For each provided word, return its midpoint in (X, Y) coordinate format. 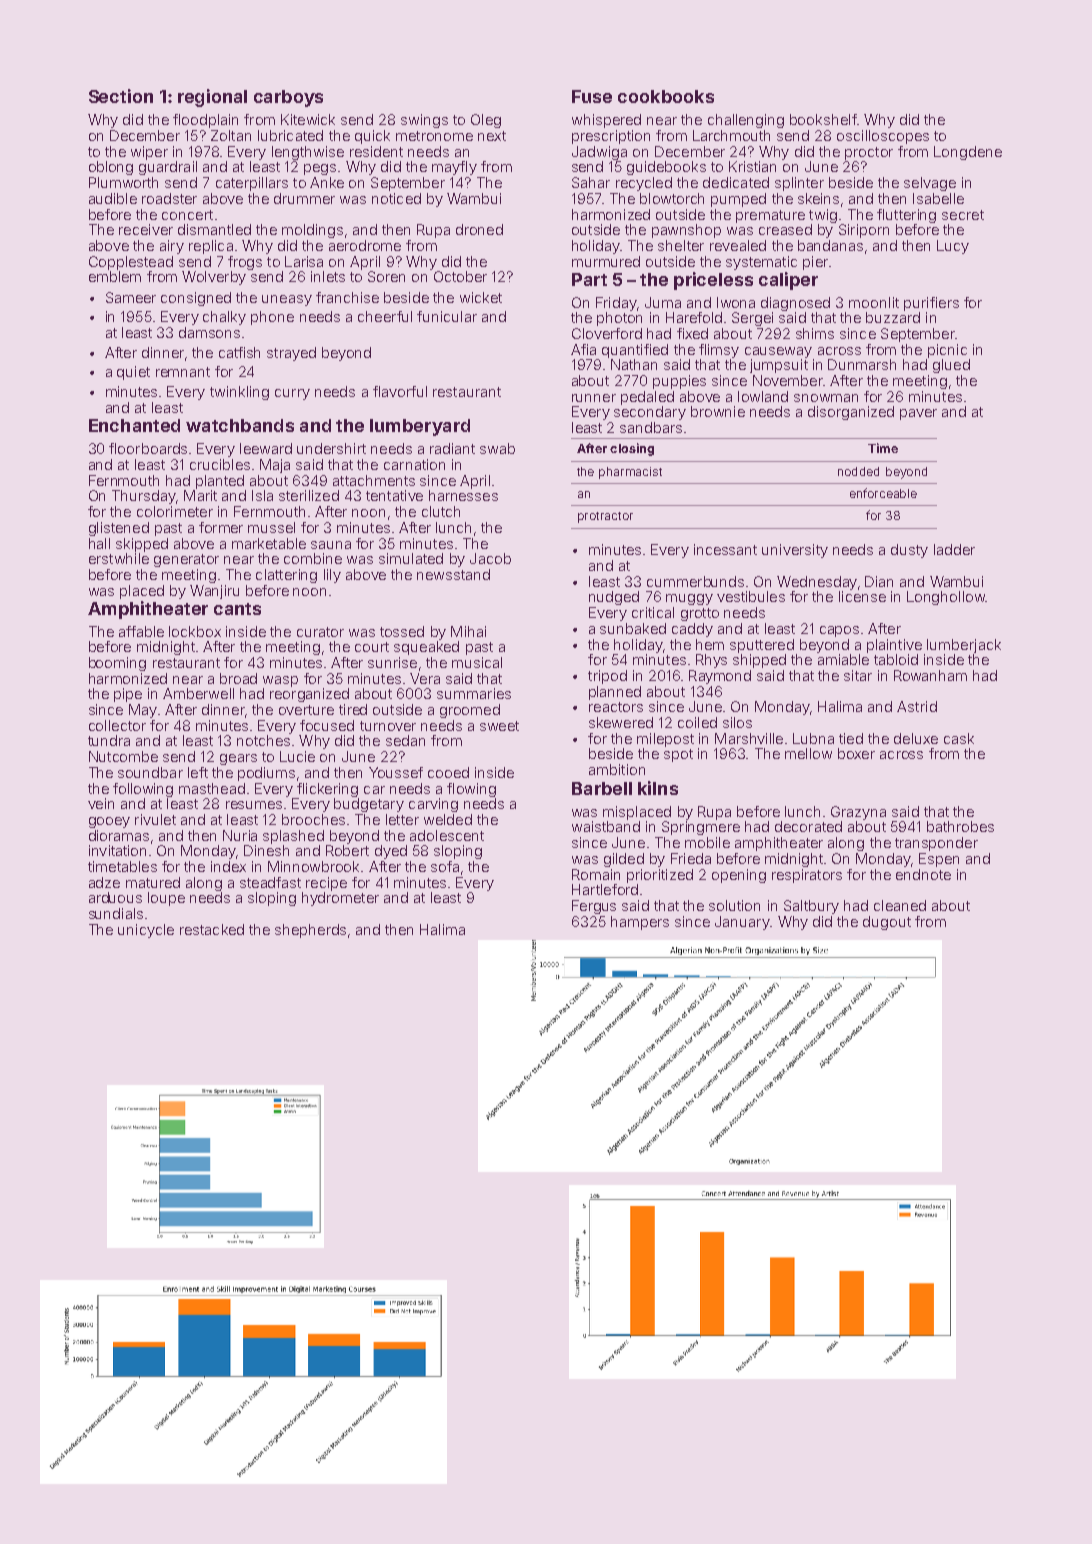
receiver (146, 229)
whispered (606, 121)
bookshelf (823, 119)
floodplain (205, 121)
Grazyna (858, 813)
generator (186, 560)
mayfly (454, 168)
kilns (658, 788)
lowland (763, 396)
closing (632, 449)
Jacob (490, 558)
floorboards (148, 448)
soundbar (150, 772)
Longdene (968, 153)
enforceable (883, 493)
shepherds (310, 931)
